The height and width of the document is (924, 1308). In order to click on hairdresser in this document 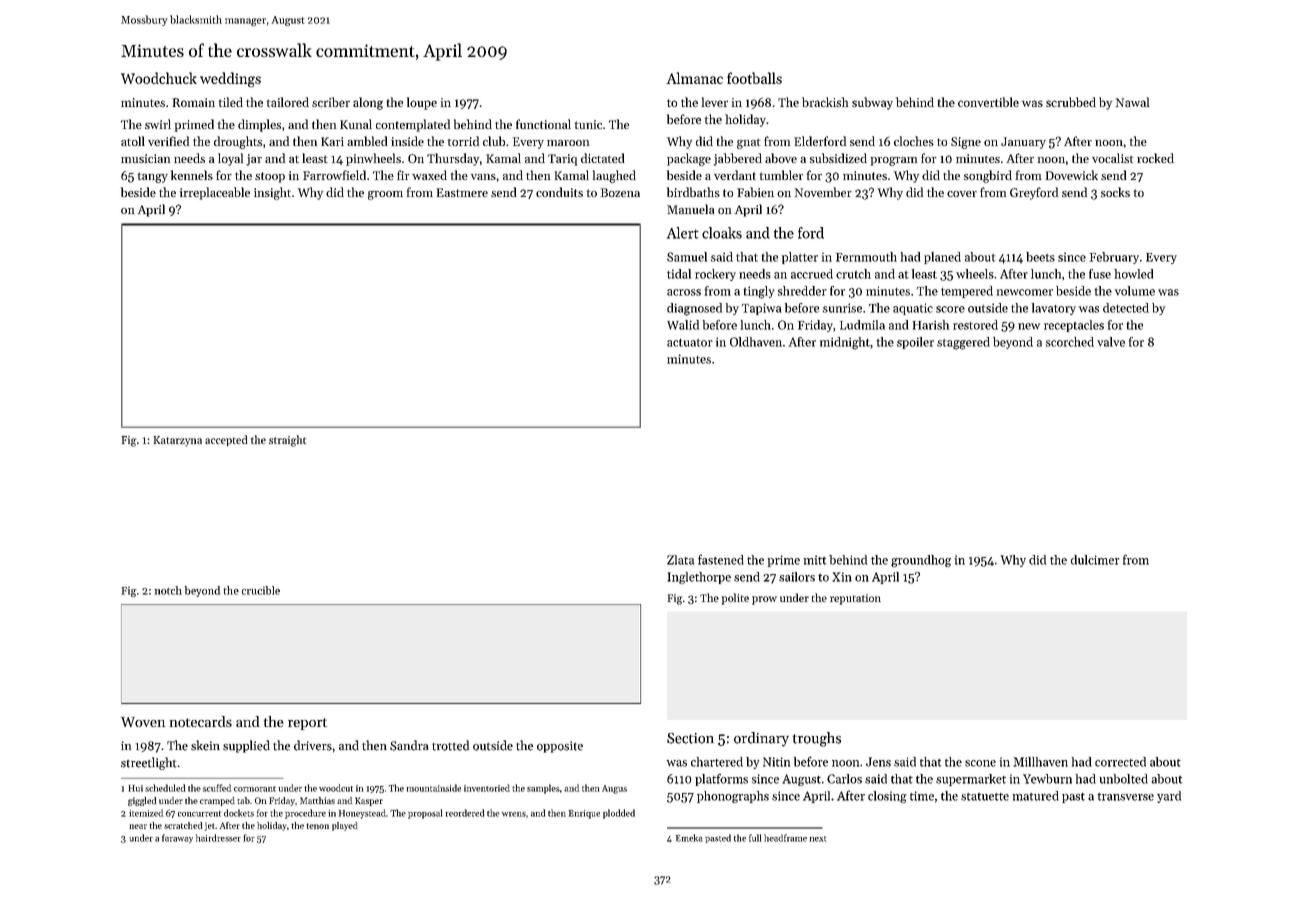, I will do `click(218, 838)`.
